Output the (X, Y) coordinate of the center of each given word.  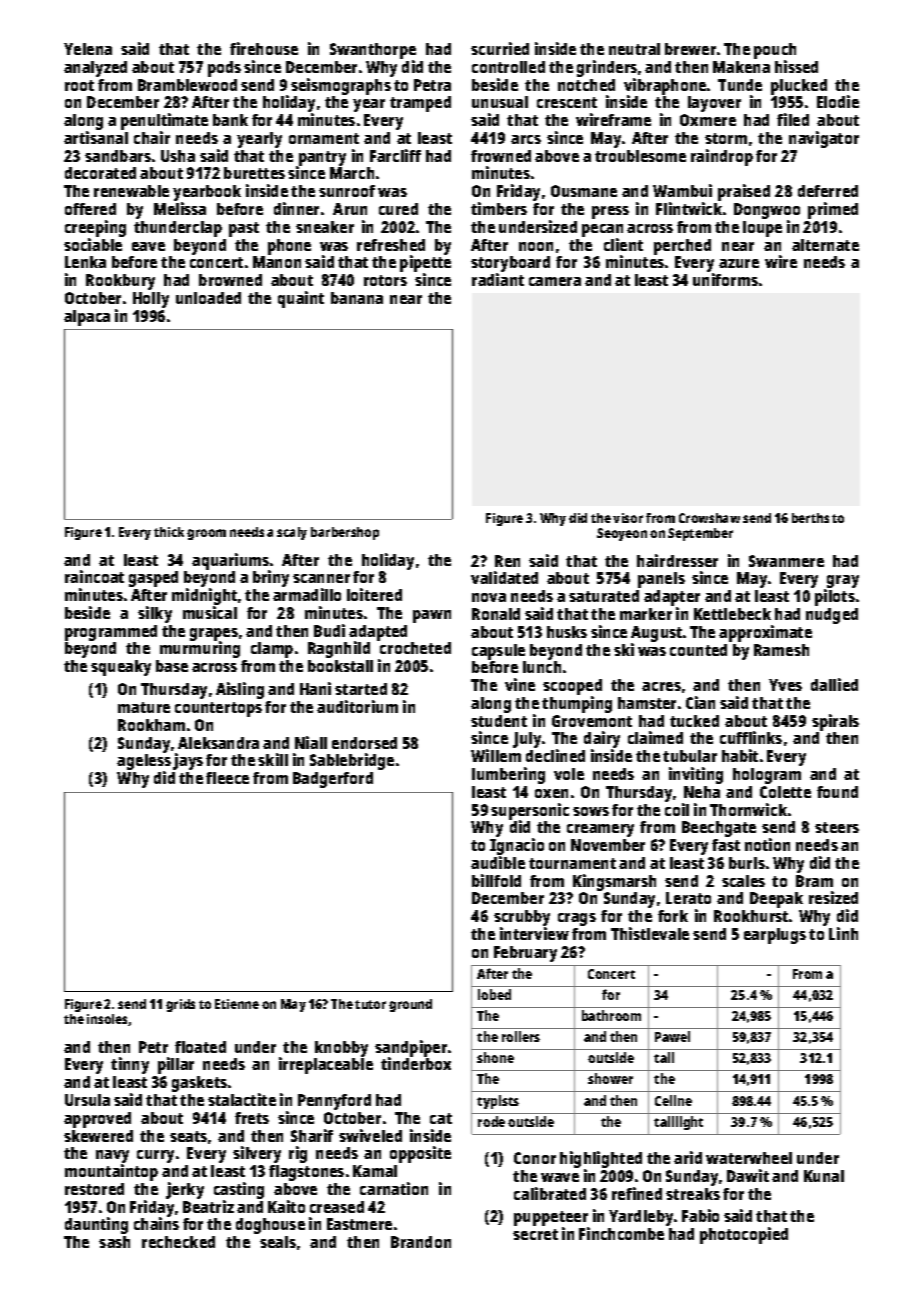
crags (577, 919)
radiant (498, 279)
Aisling (240, 690)
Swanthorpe (373, 51)
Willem (496, 755)
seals (278, 1242)
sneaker (325, 227)
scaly (292, 533)
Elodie (838, 101)
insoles (108, 1020)
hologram (767, 776)
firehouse (264, 48)
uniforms (725, 279)
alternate (825, 245)
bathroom (611, 1015)
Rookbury (120, 282)
